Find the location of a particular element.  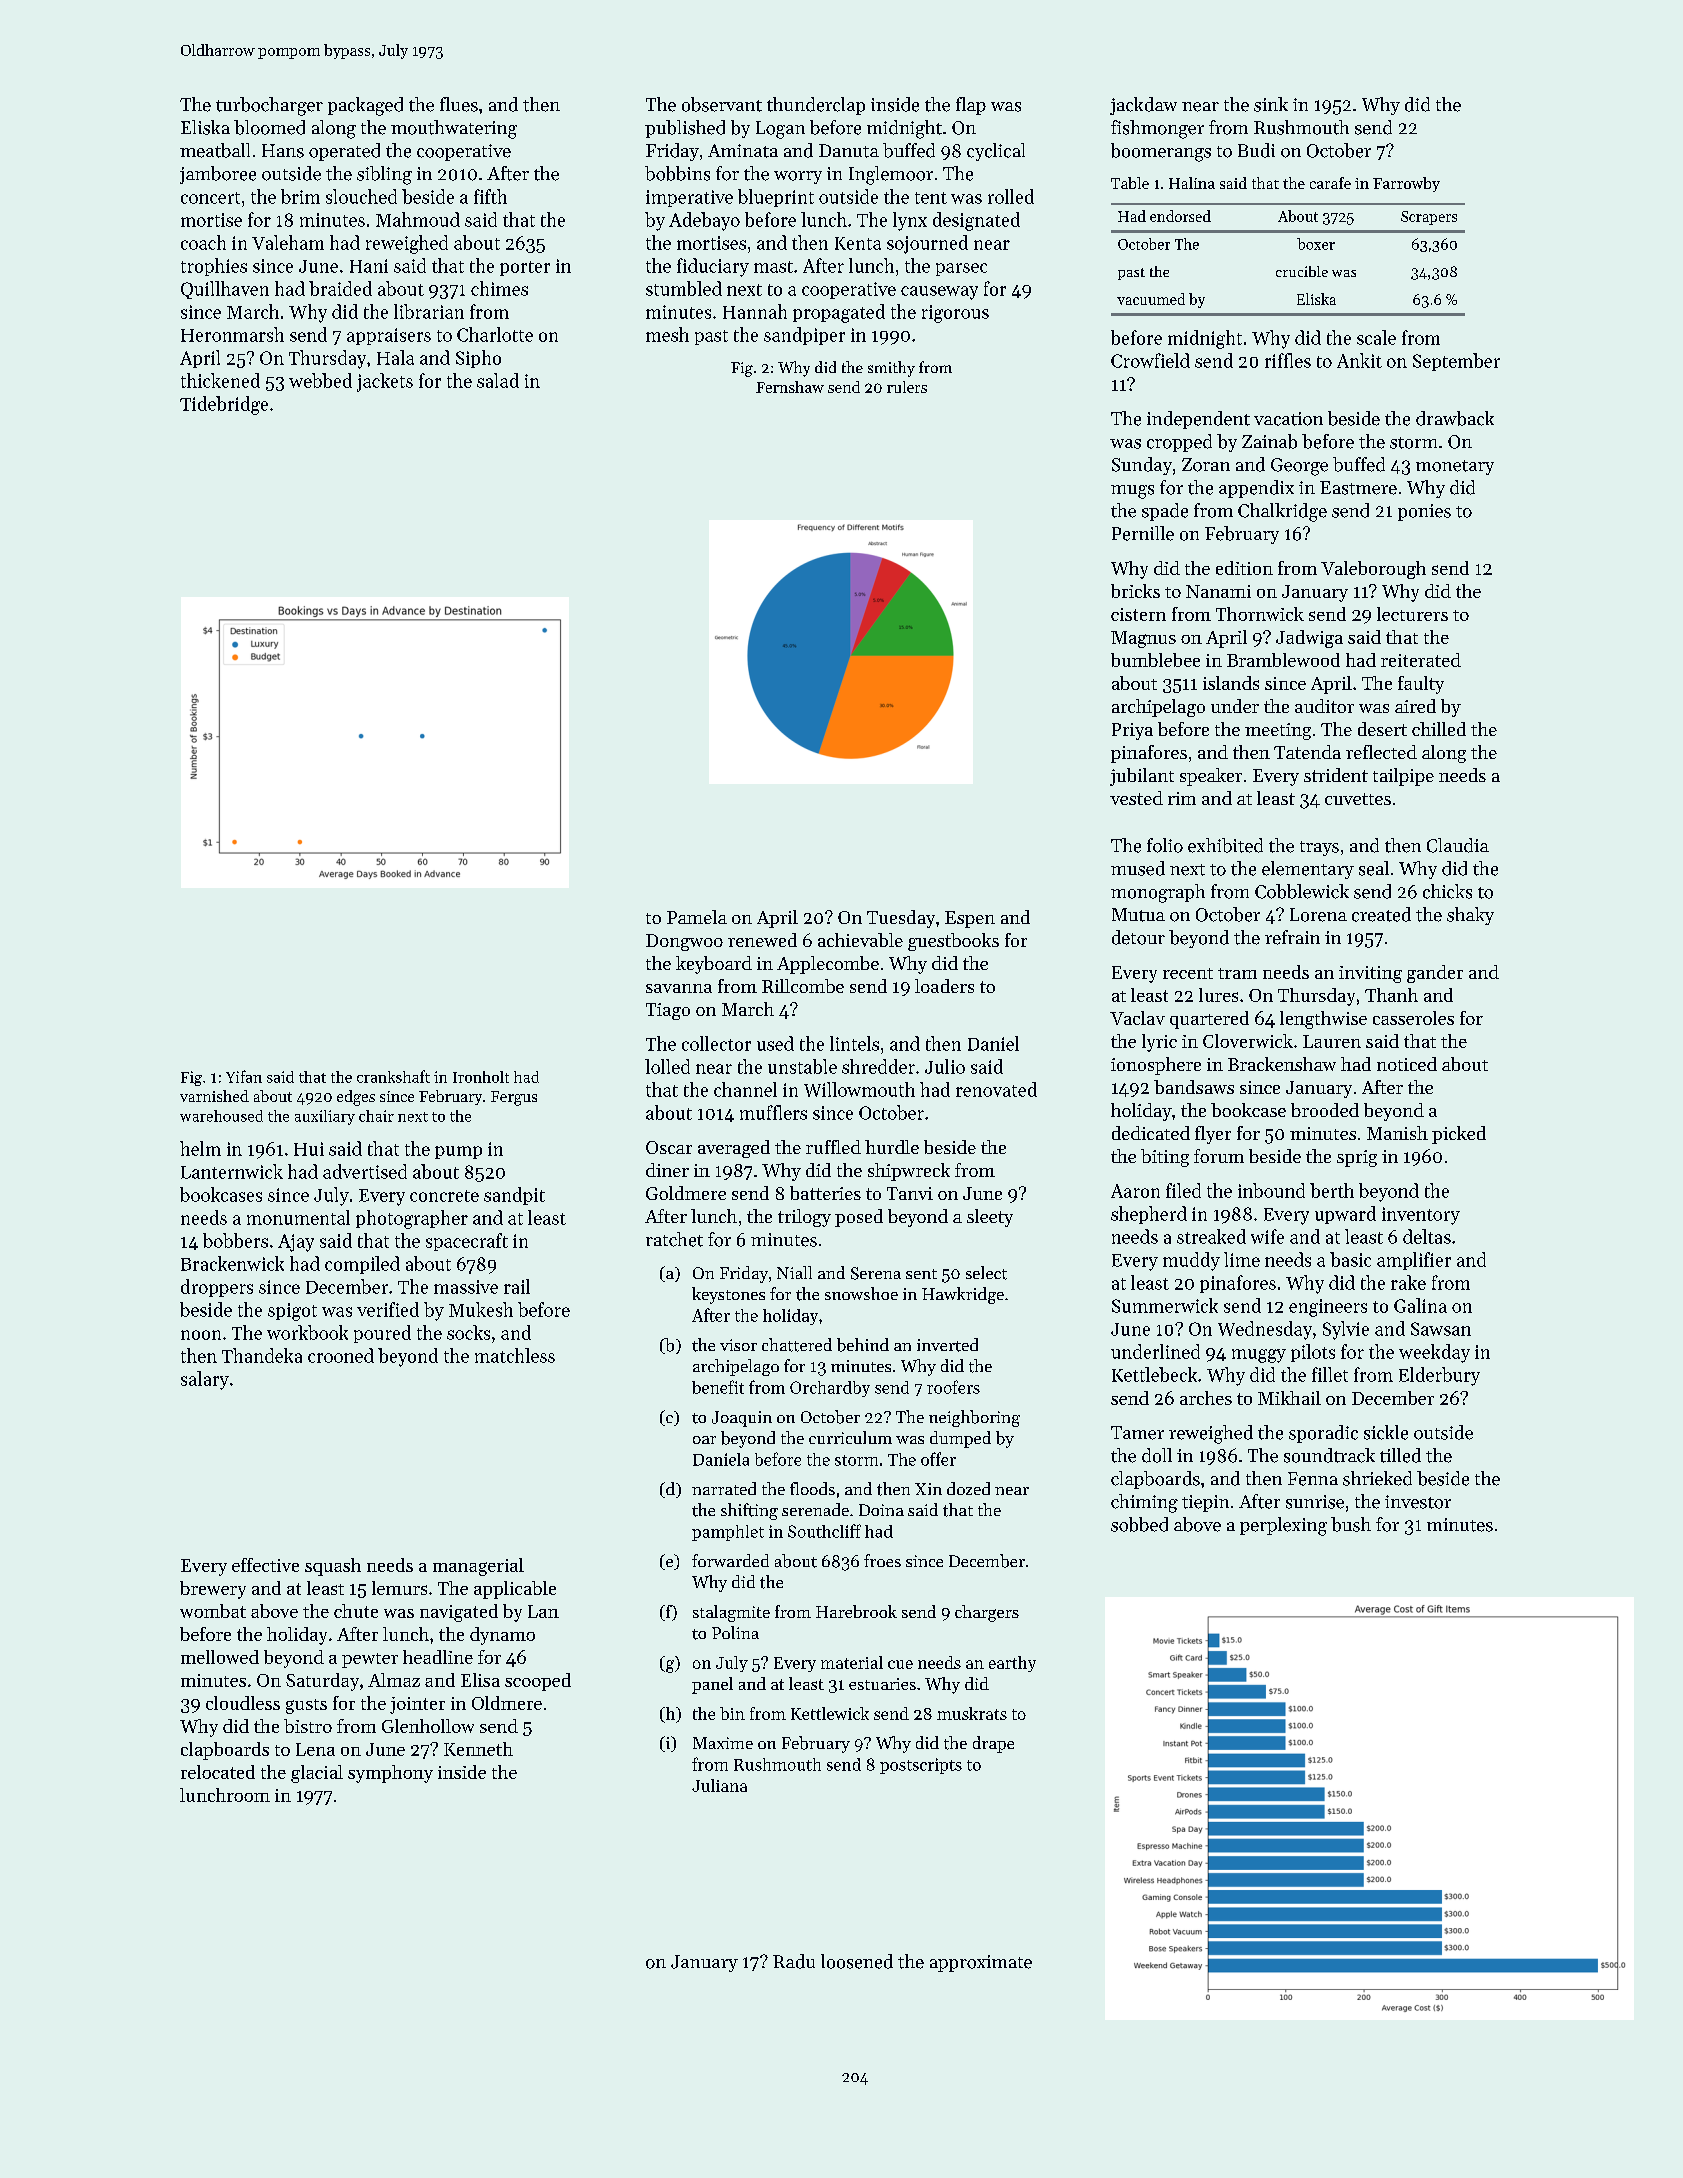

relocated is located at coordinates (218, 1772).
